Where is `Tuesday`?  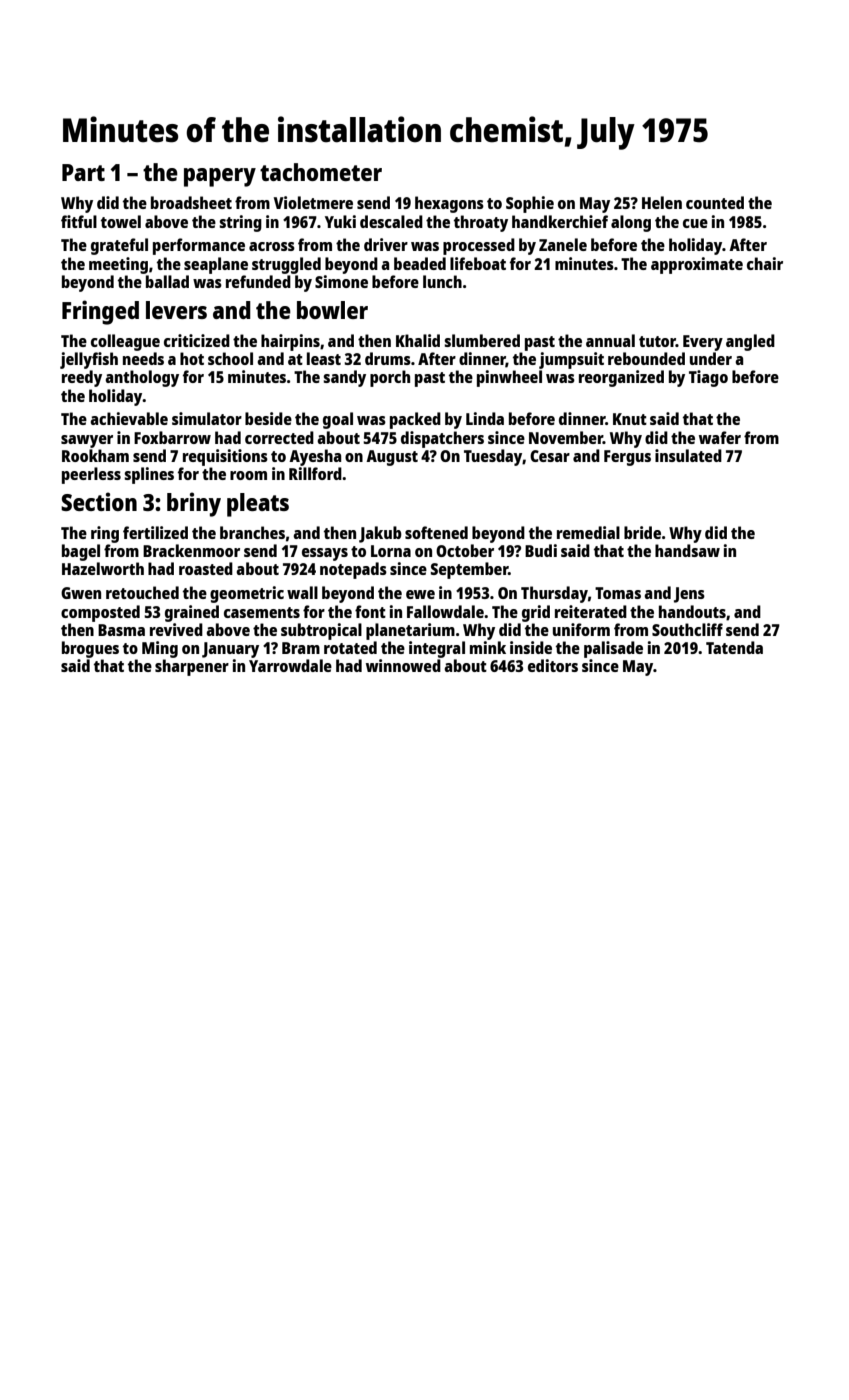 Tuesday is located at coordinates (493, 457).
